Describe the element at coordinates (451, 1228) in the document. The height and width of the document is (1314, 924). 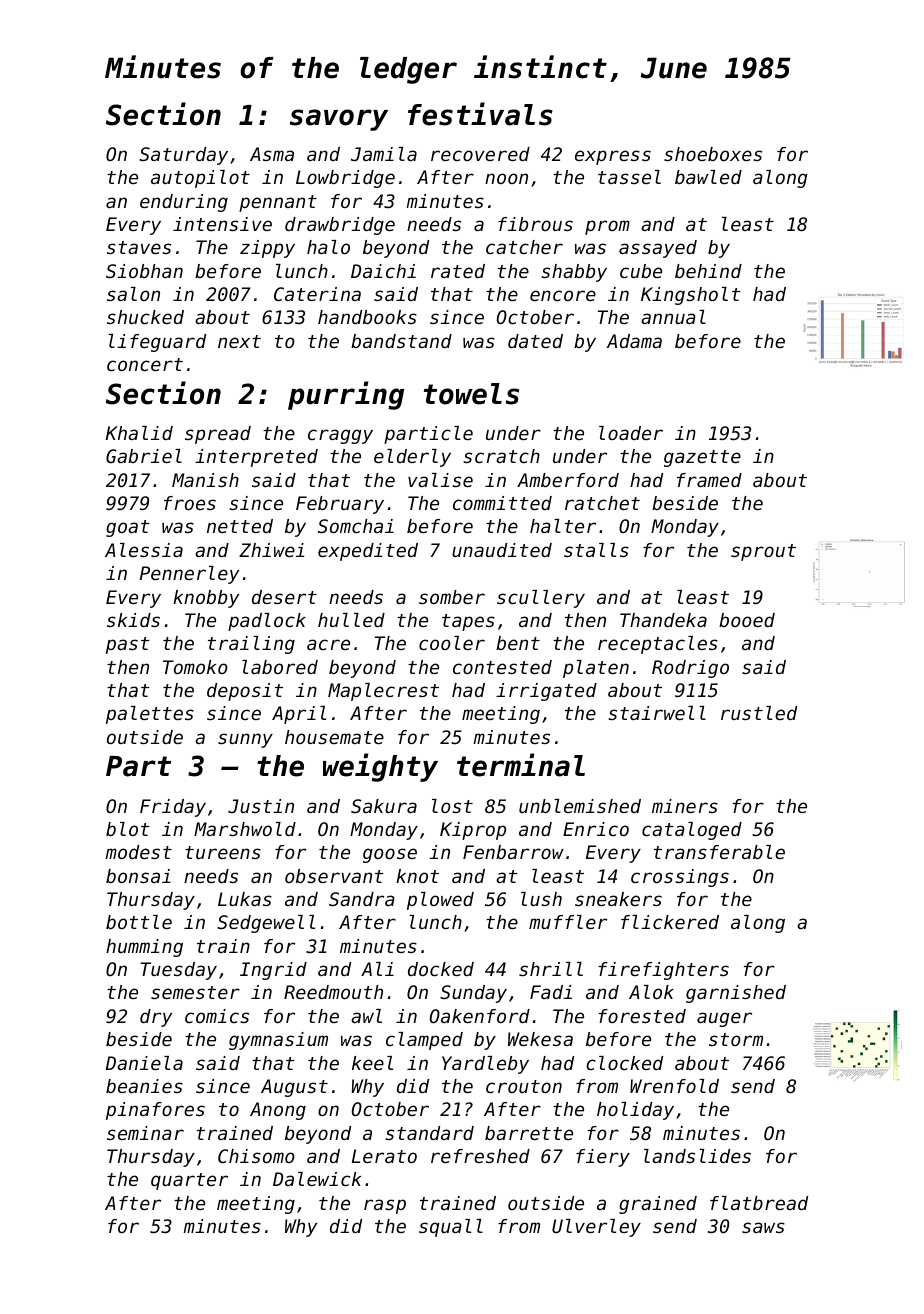
I see `squall` at that location.
